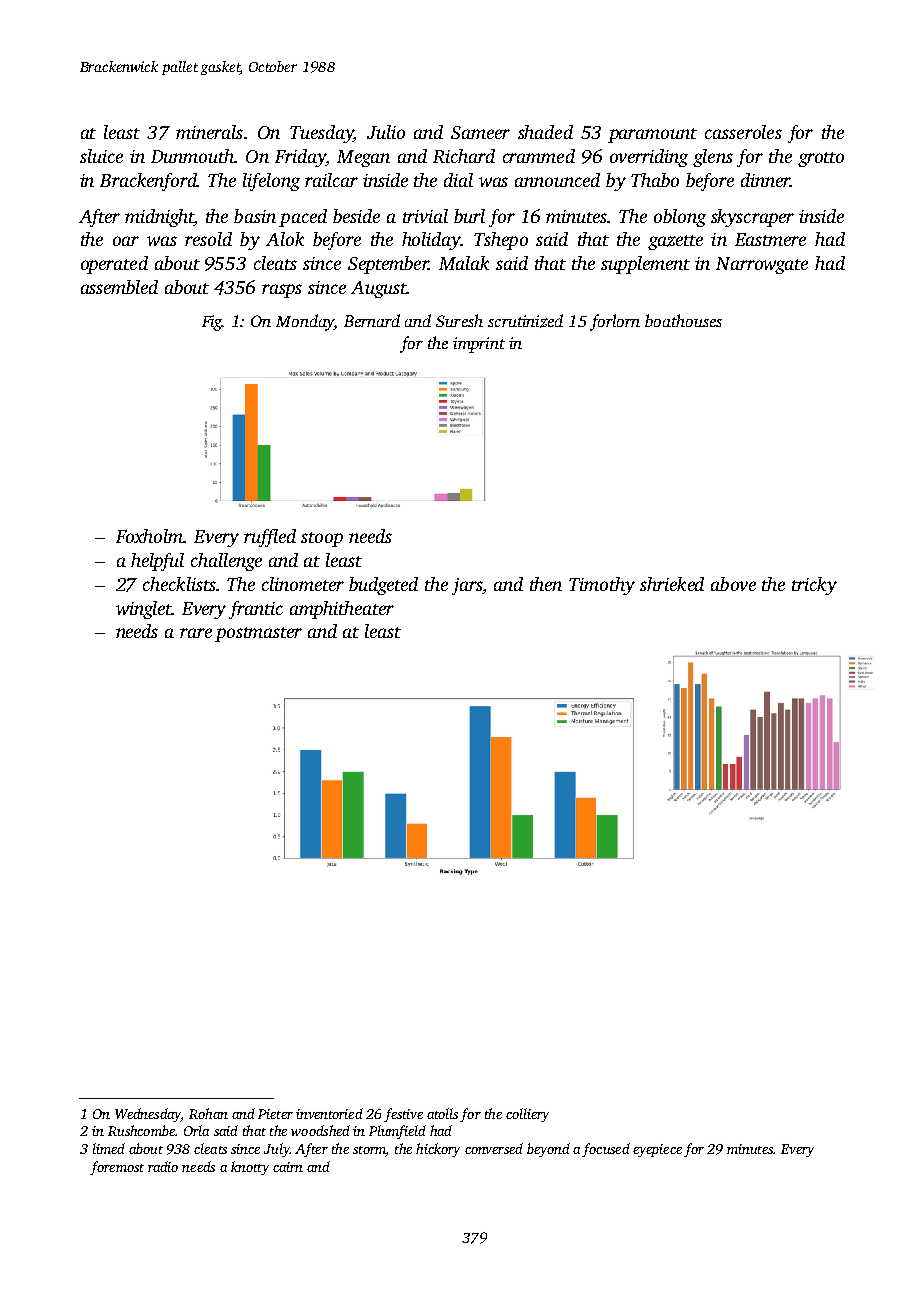 The width and height of the page is (924, 1314). Describe the element at coordinates (733, 584) in the page. I see `above` at that location.
